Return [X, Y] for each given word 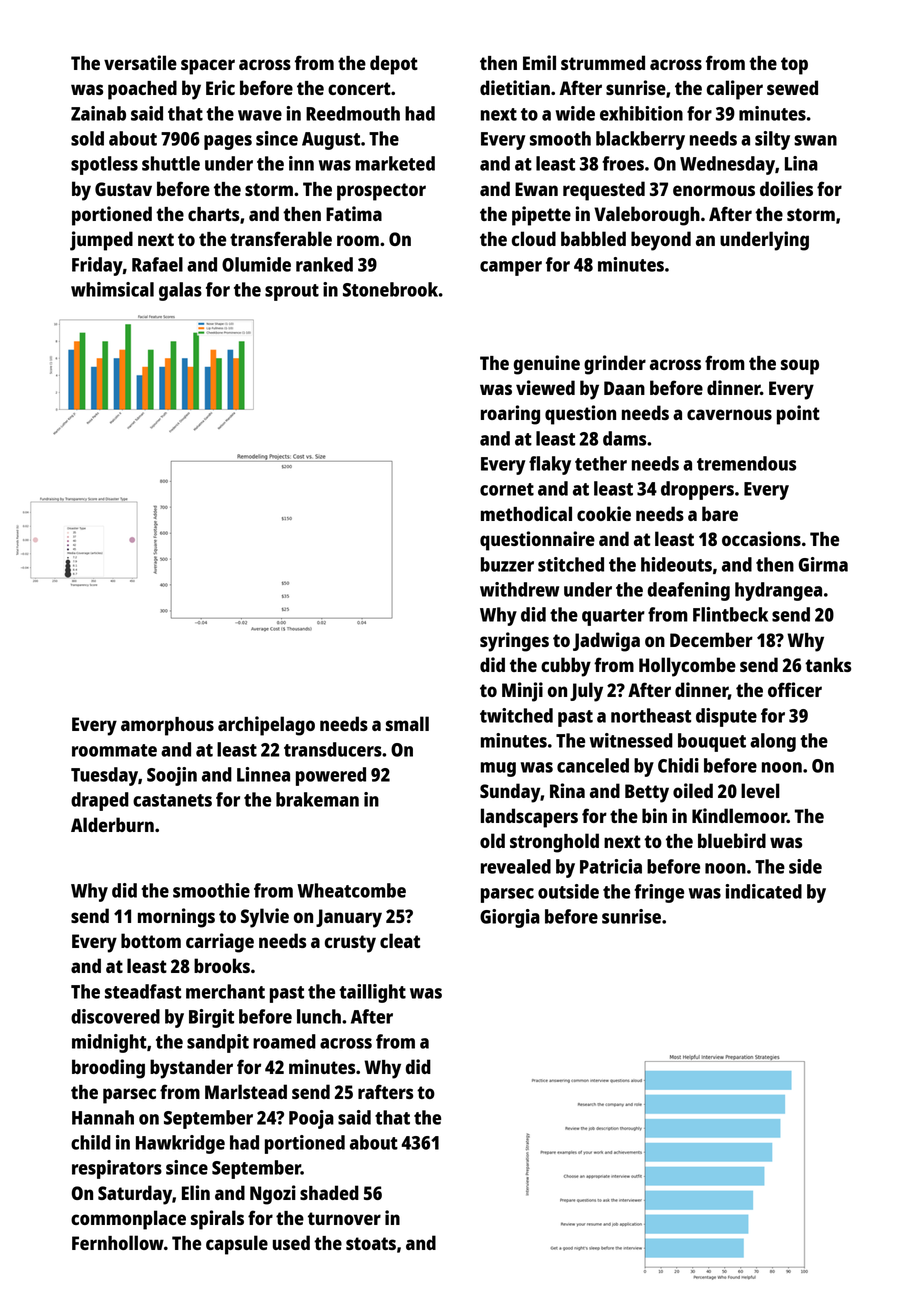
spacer [208, 67]
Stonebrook [390, 289]
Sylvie [265, 918]
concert [359, 88]
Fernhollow [118, 1242]
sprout [292, 292]
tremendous [746, 463]
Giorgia [510, 918]
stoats [371, 1243]
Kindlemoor [739, 815]
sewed [792, 87]
